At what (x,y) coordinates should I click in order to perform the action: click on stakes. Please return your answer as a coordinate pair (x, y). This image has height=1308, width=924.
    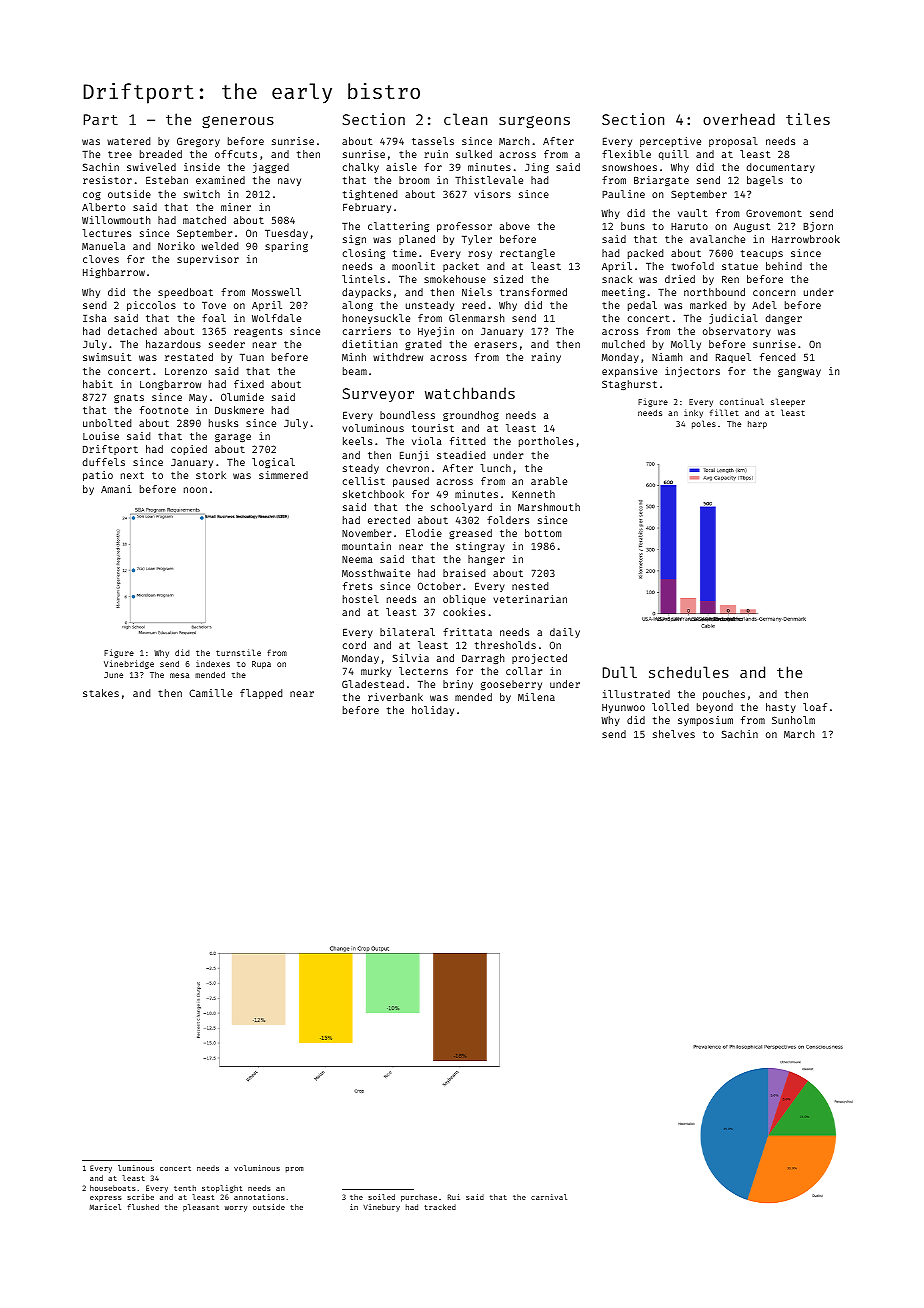
    Looking at the image, I should click on (101, 693).
